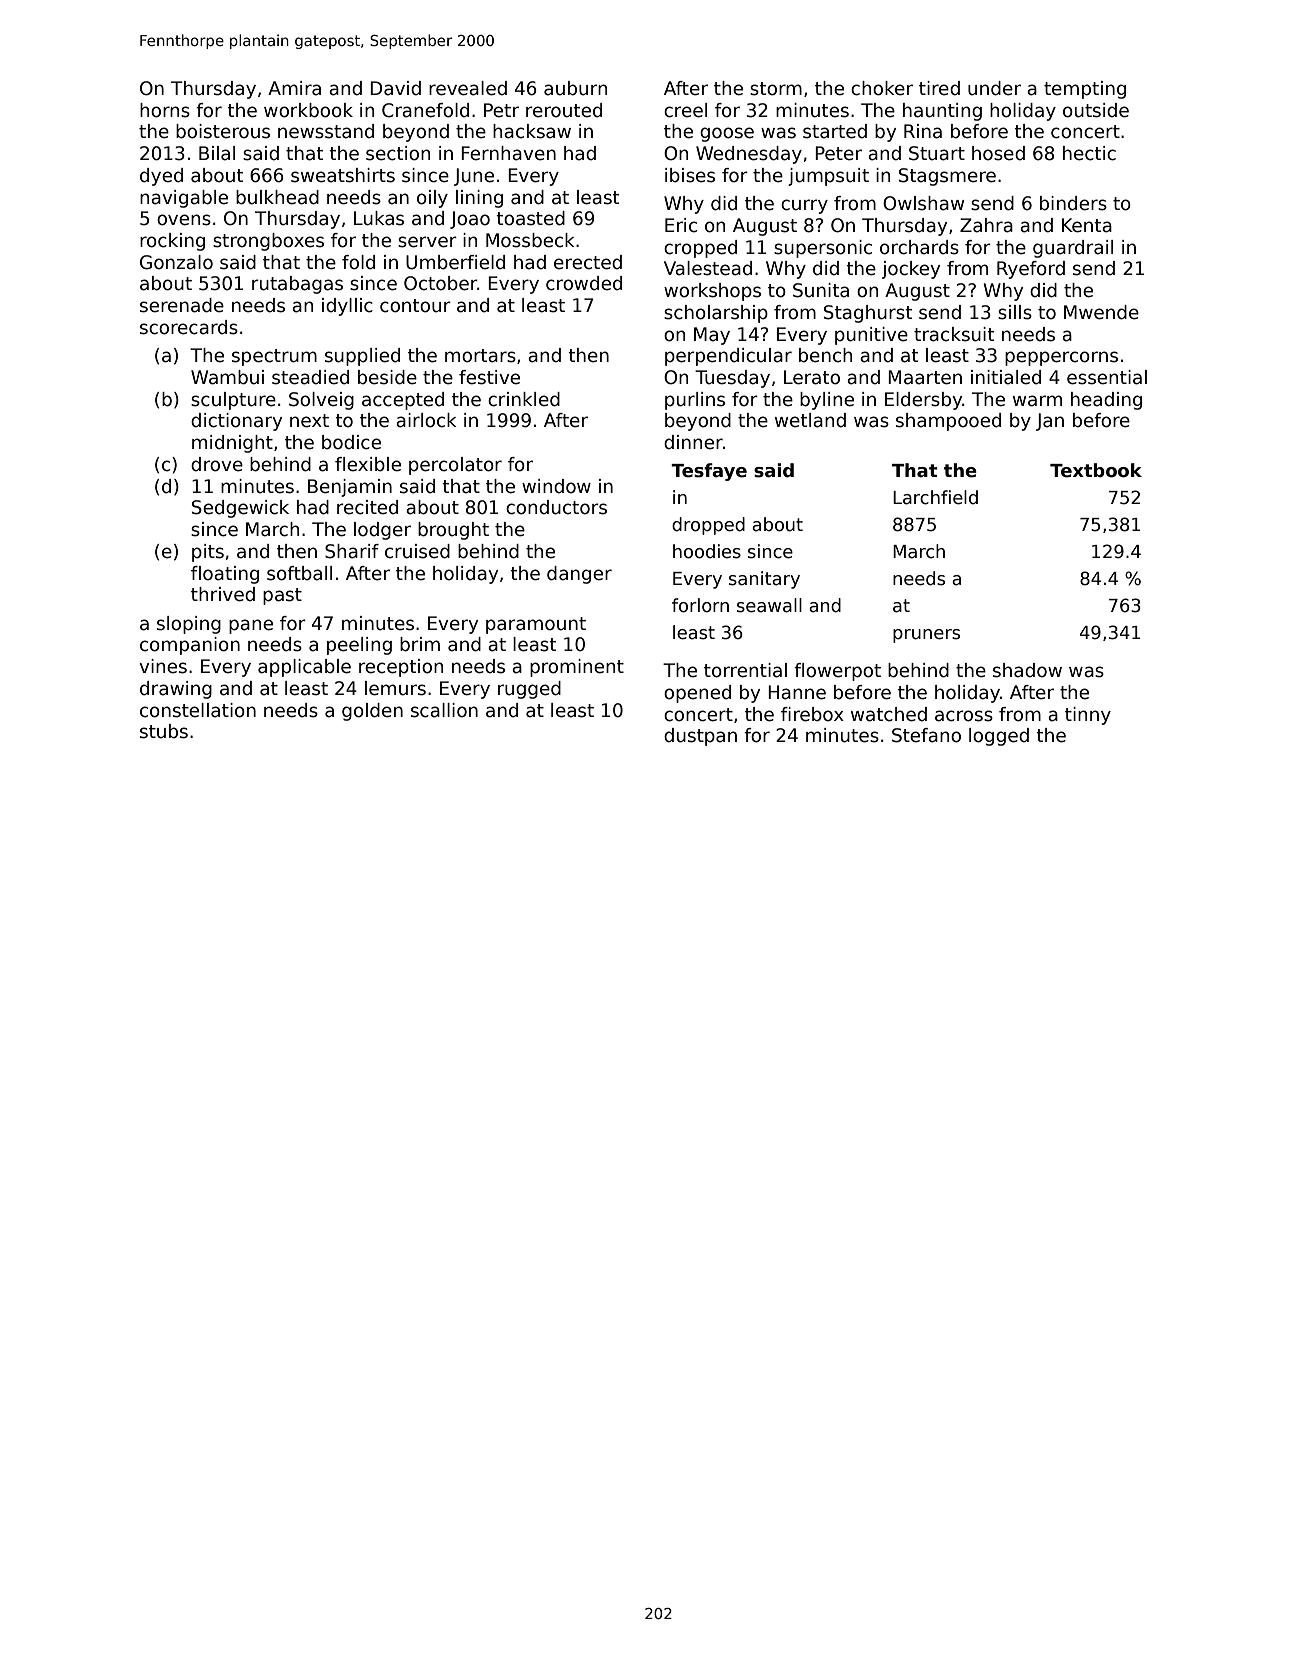  Describe the element at coordinates (274, 357) in the document. I see `spectrum` at that location.
